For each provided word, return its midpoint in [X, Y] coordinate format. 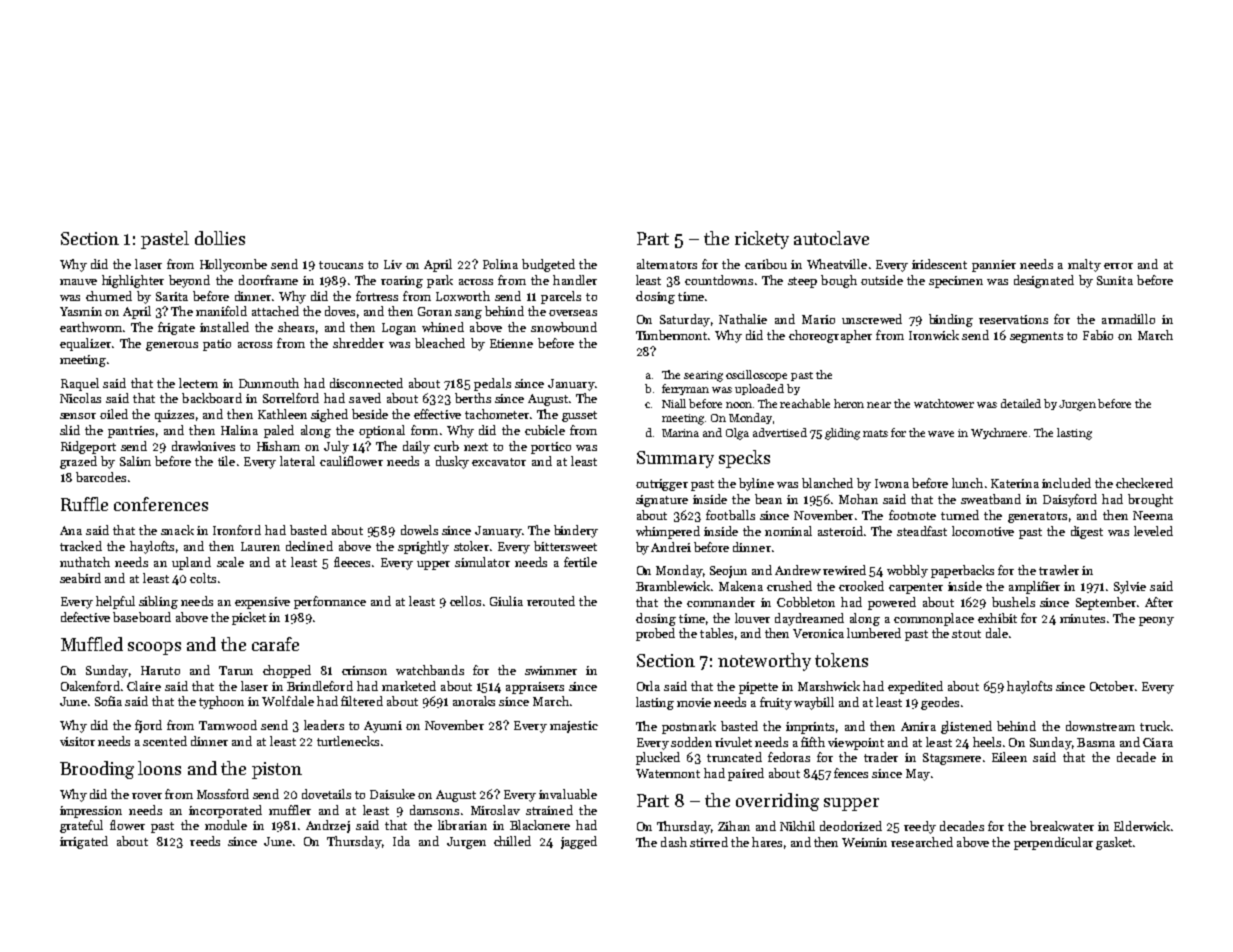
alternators [667, 264]
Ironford [237, 530]
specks [744, 459]
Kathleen [282, 414]
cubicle [545, 430]
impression [91, 812]
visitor [77, 741]
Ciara [1158, 742]
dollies [220, 238]
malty [1084, 265]
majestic [574, 727]
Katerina [1015, 483]
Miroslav [495, 810]
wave [941, 434]
